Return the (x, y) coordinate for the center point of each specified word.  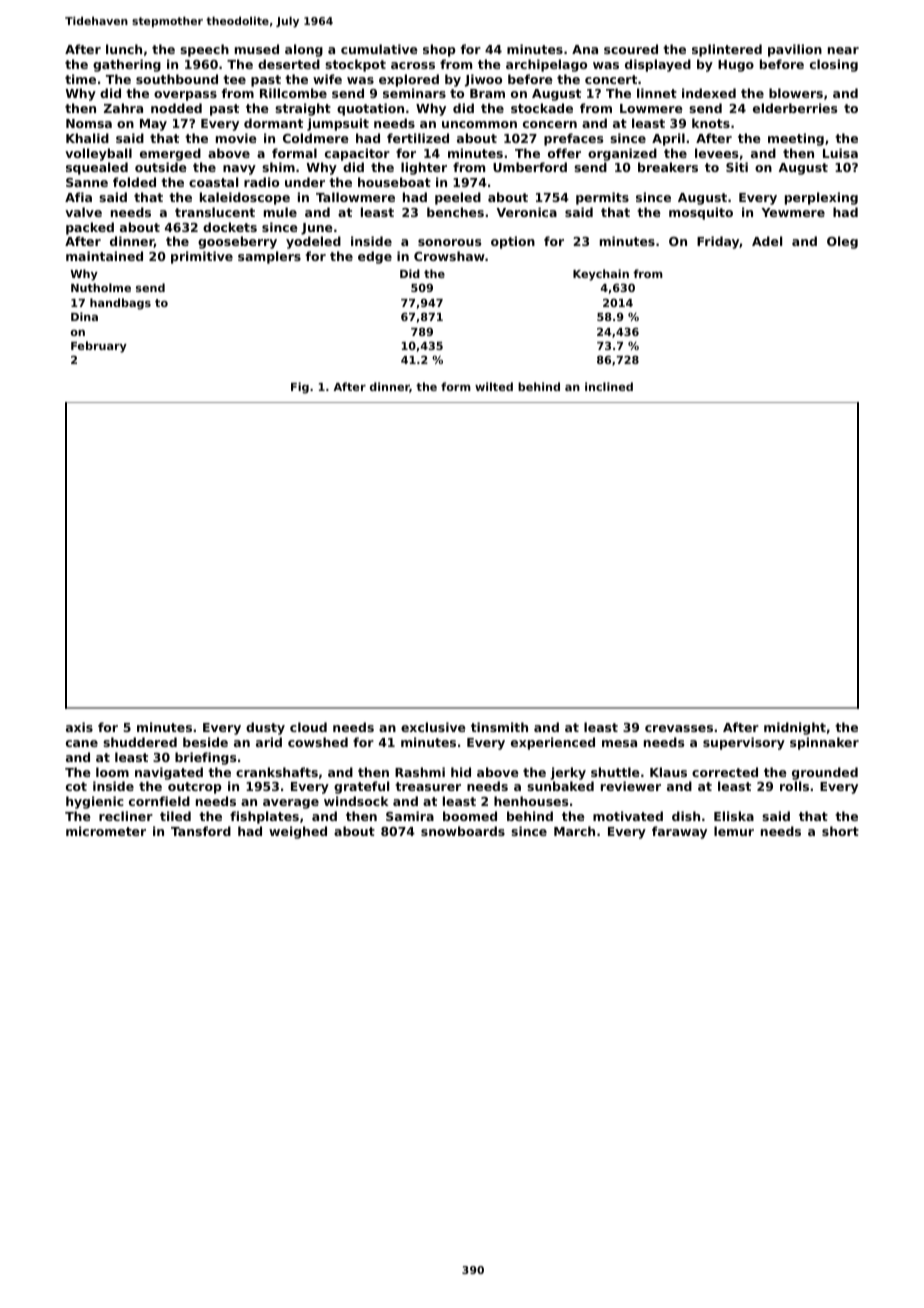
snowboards (463, 831)
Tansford (201, 831)
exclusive (433, 727)
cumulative (379, 49)
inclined (609, 386)
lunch (124, 49)
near (843, 50)
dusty (265, 728)
